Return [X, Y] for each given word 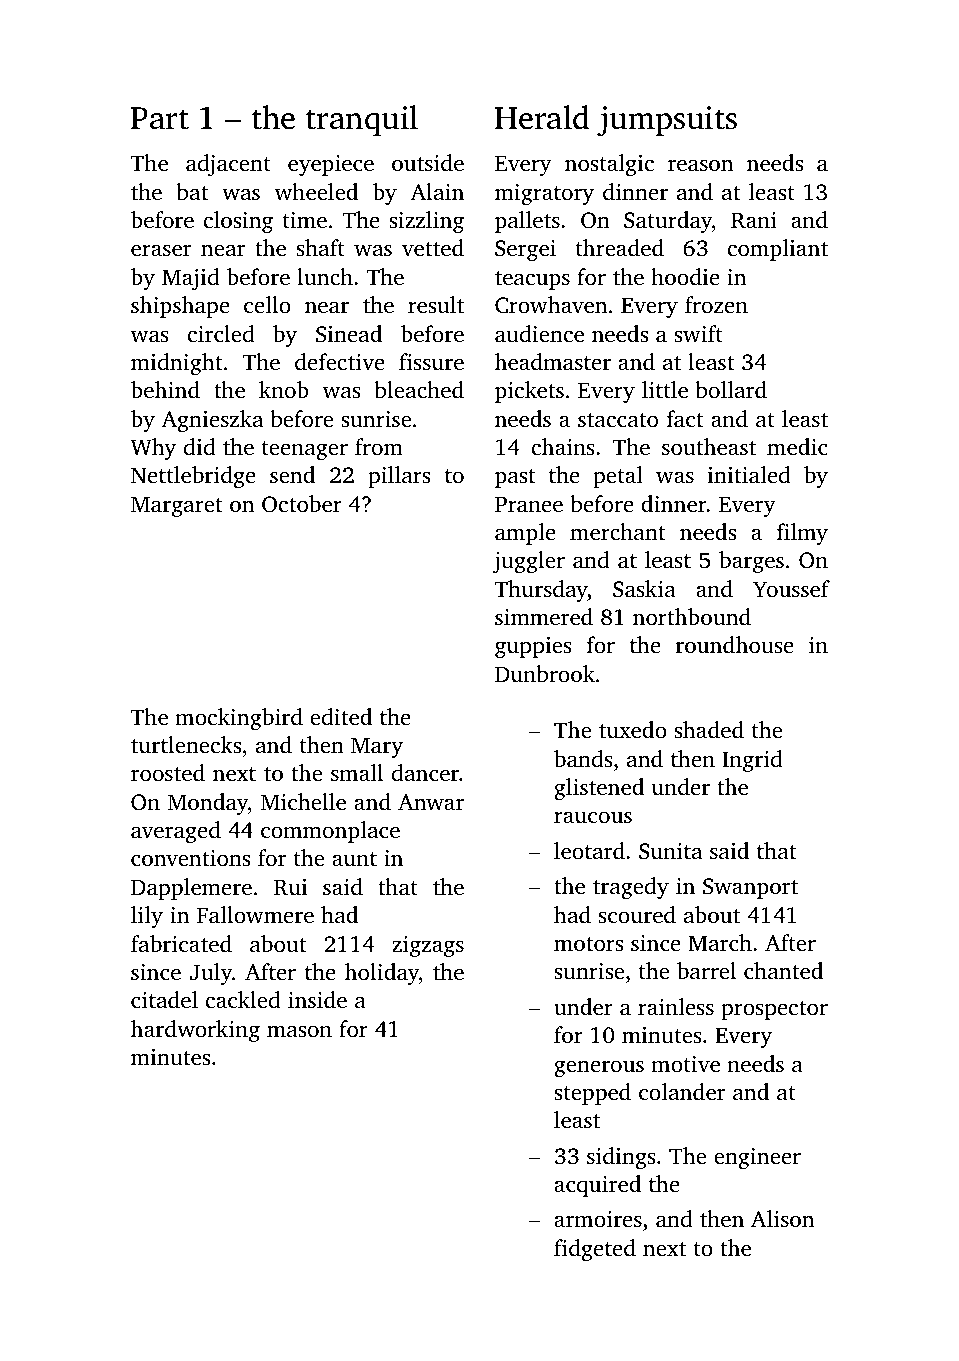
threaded [619, 248]
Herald [542, 117]
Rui [290, 887]
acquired [597, 1186]
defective [340, 362]
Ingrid [752, 761]
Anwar [431, 802]
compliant [778, 250]
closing [238, 222]
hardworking [195, 1031]
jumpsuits [667, 121]
